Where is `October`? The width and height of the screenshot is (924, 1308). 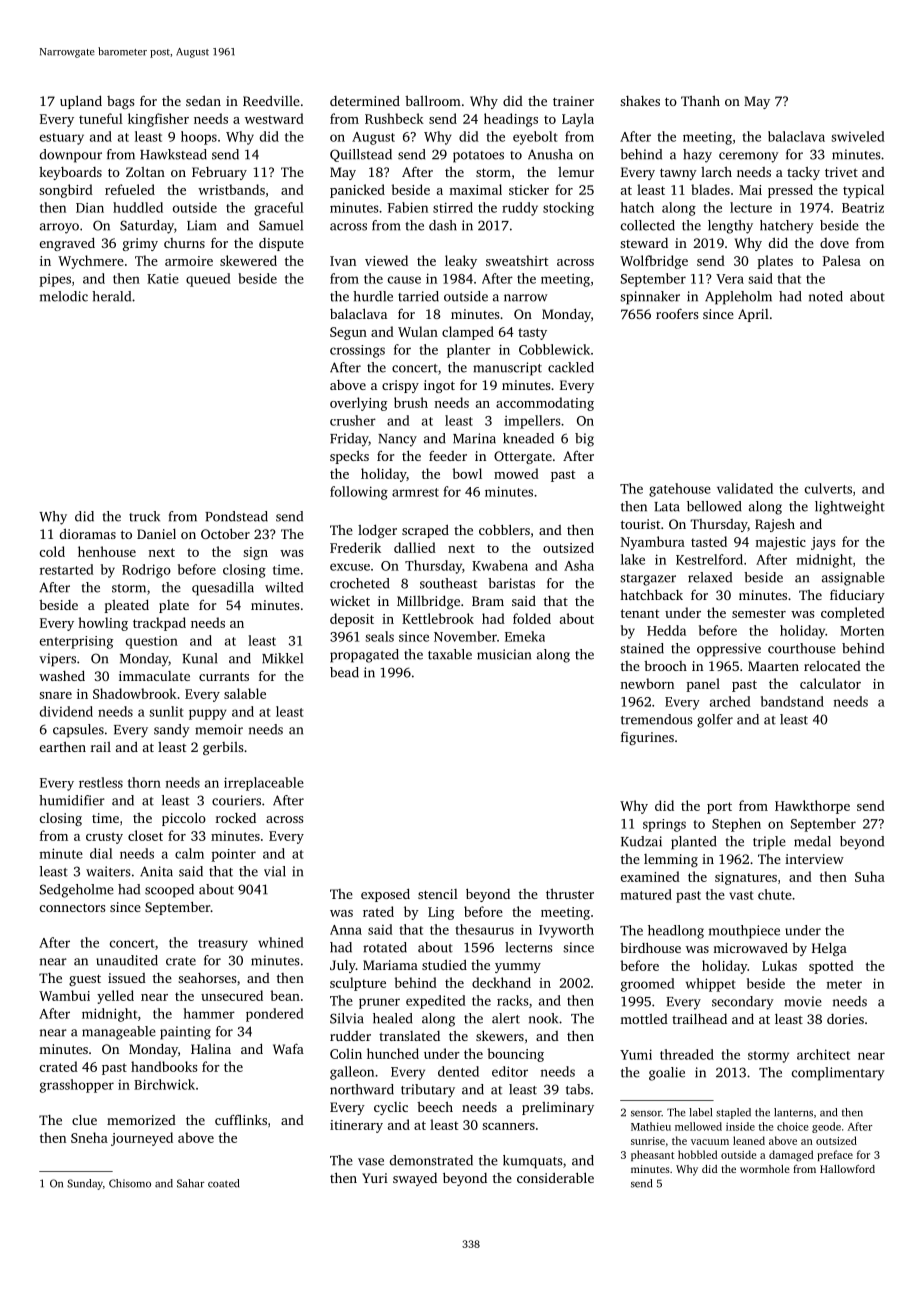
October is located at coordinates (225, 533).
